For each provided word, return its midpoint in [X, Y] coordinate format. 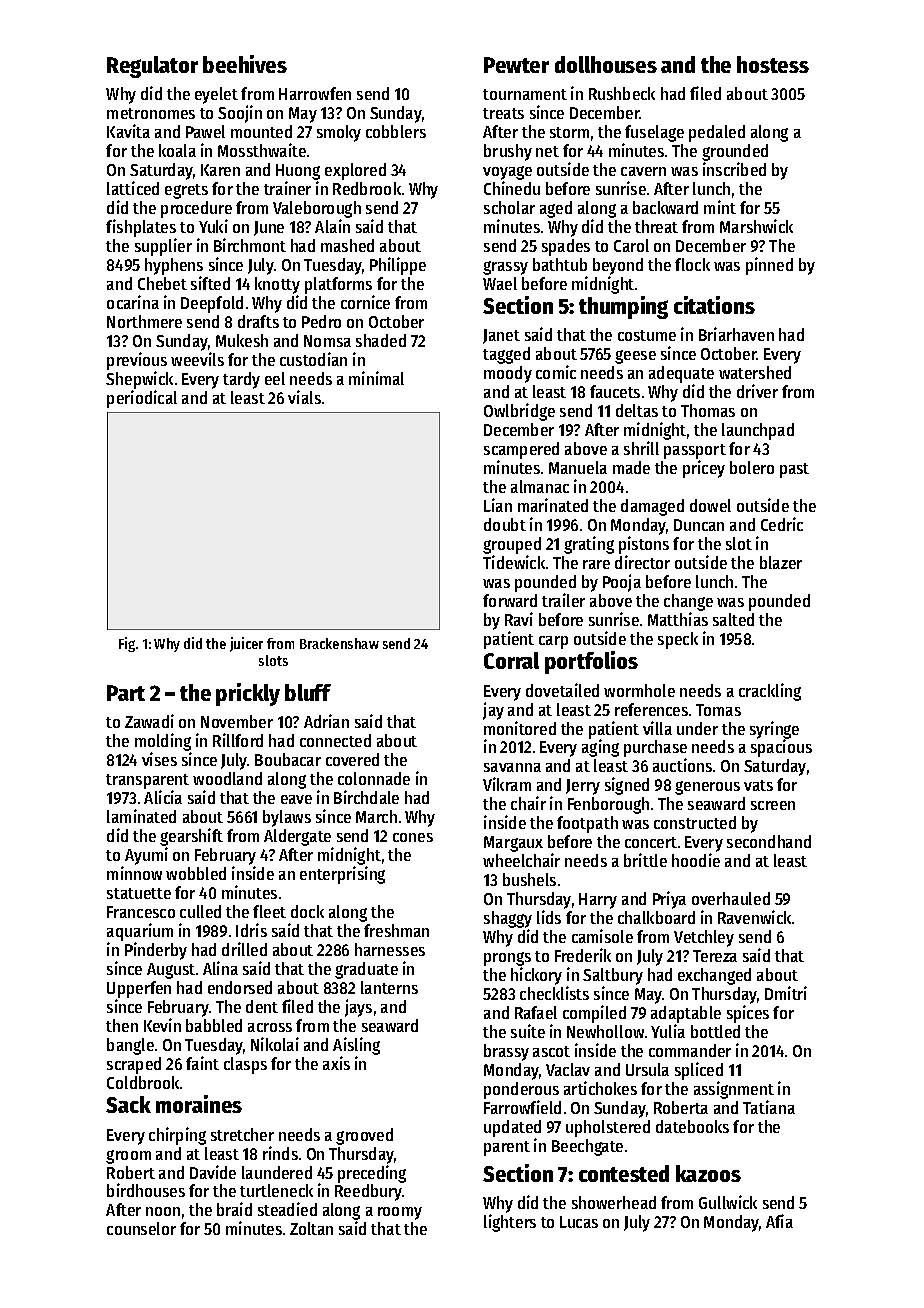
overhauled [731, 898]
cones [413, 837]
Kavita [128, 131]
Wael [500, 283]
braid [234, 1209]
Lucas [579, 1222]
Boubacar [288, 759]
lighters [510, 1223]
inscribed [734, 169]
